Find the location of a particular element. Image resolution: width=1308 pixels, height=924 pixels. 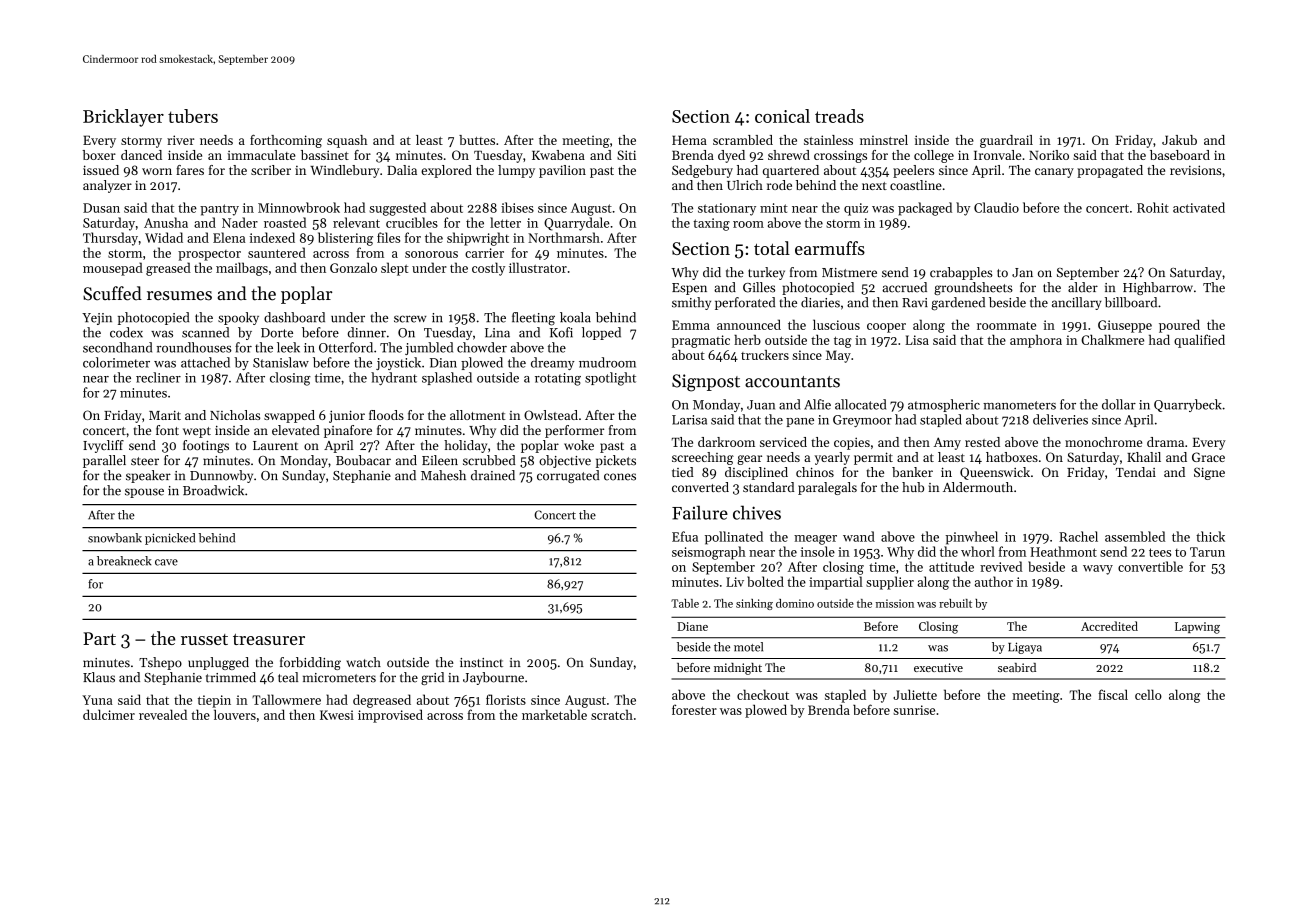

spooky is located at coordinates (238, 318).
